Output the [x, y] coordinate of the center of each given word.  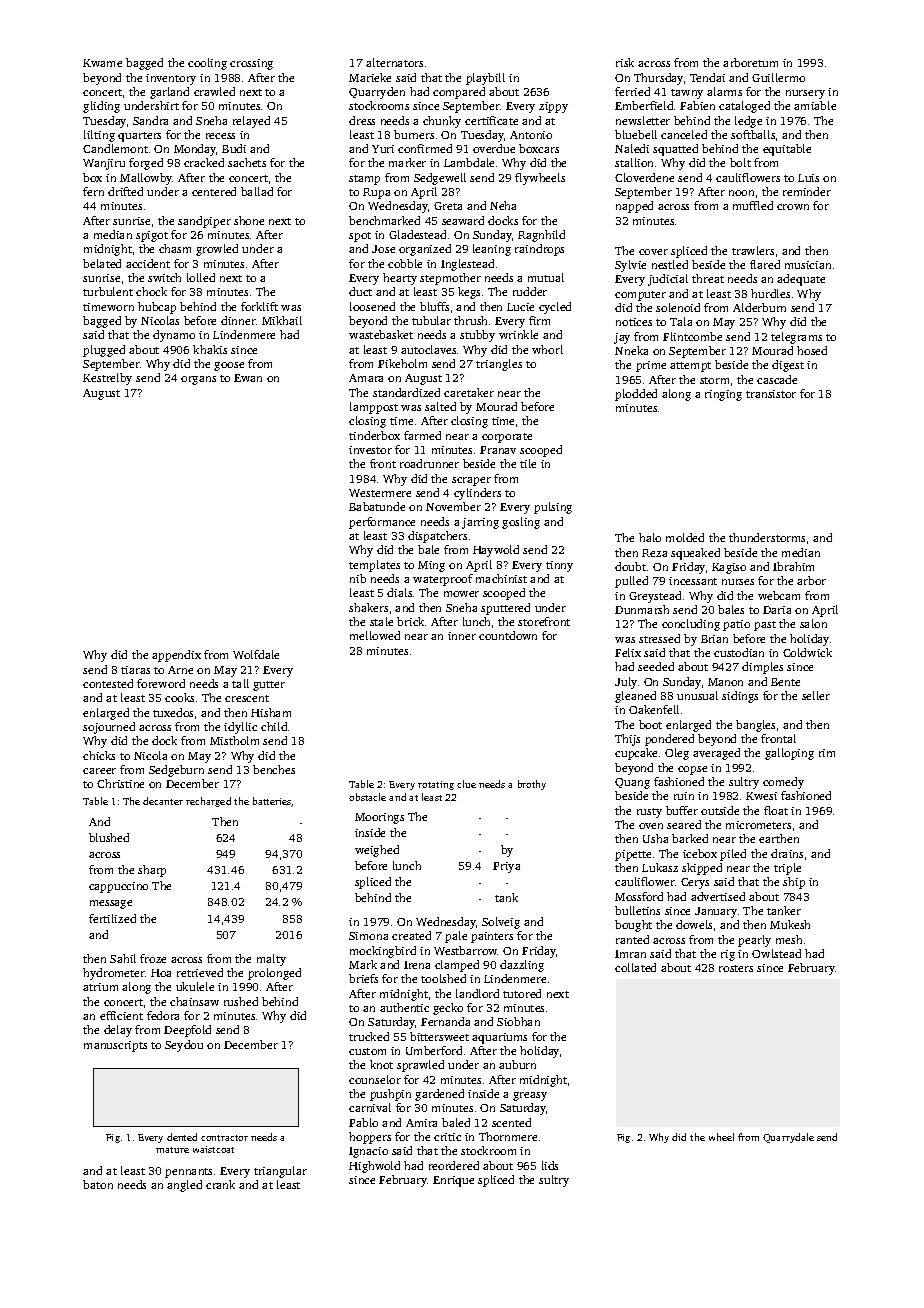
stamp [364, 180]
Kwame [102, 63]
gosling [521, 523]
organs [198, 380]
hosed [812, 350]
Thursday [658, 79]
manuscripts [115, 1046]
